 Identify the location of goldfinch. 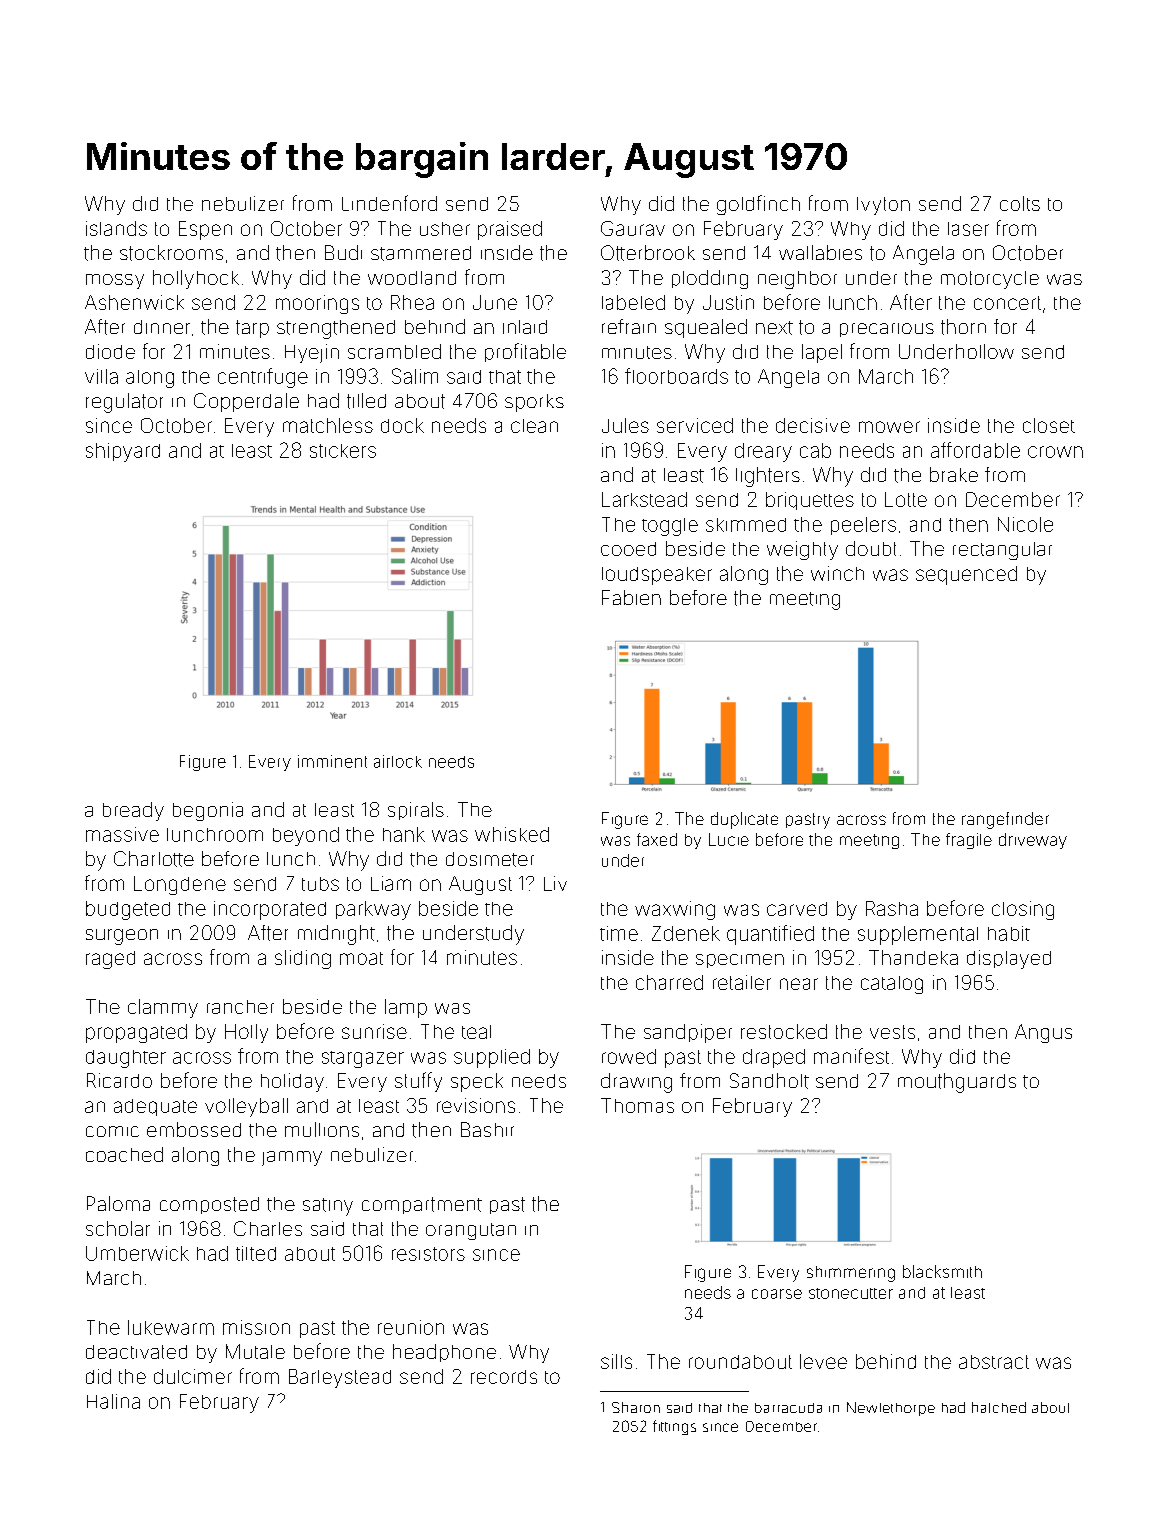
(758, 205).
